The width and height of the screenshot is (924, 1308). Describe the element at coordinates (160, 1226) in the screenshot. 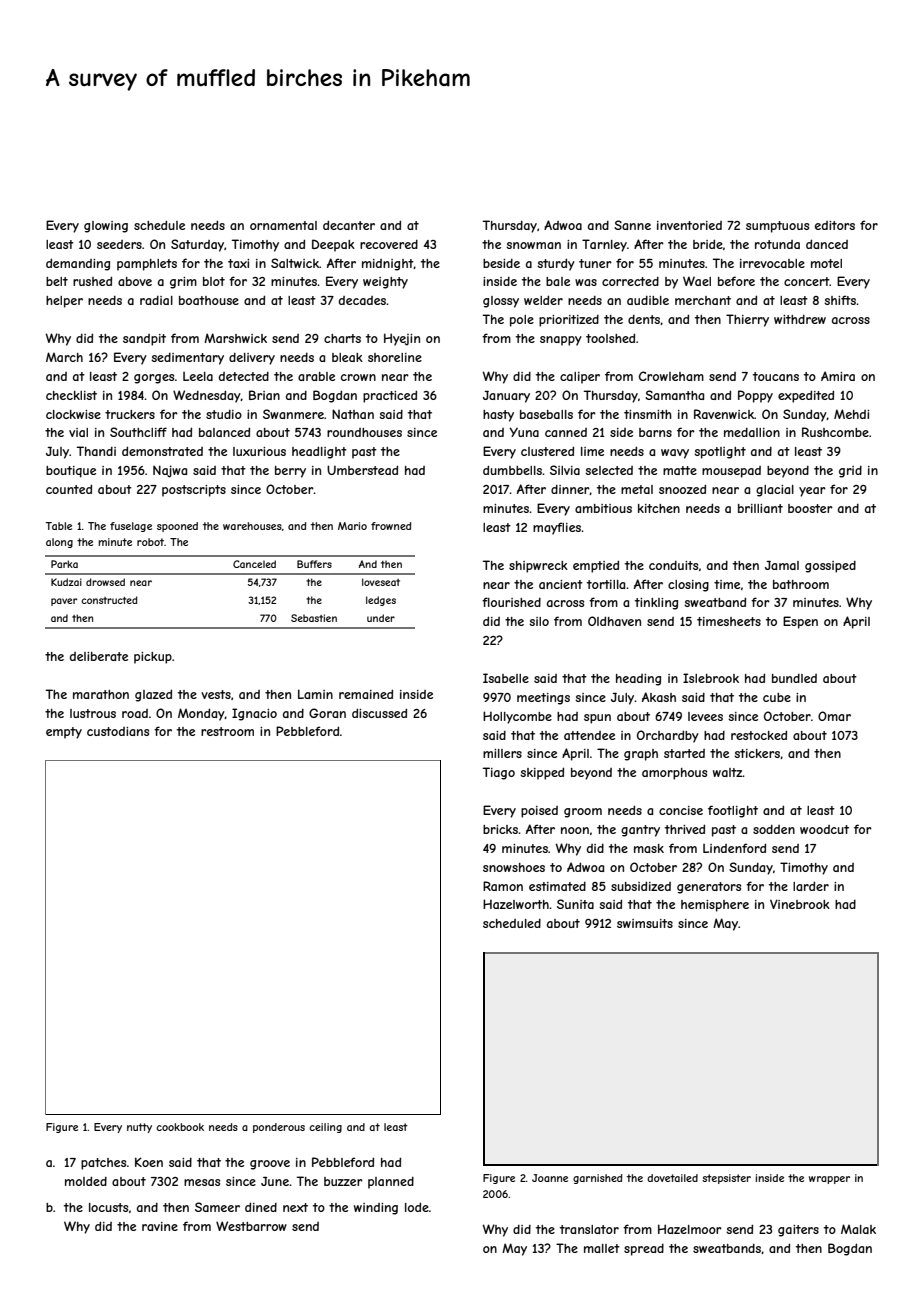

I see `ravine` at that location.
